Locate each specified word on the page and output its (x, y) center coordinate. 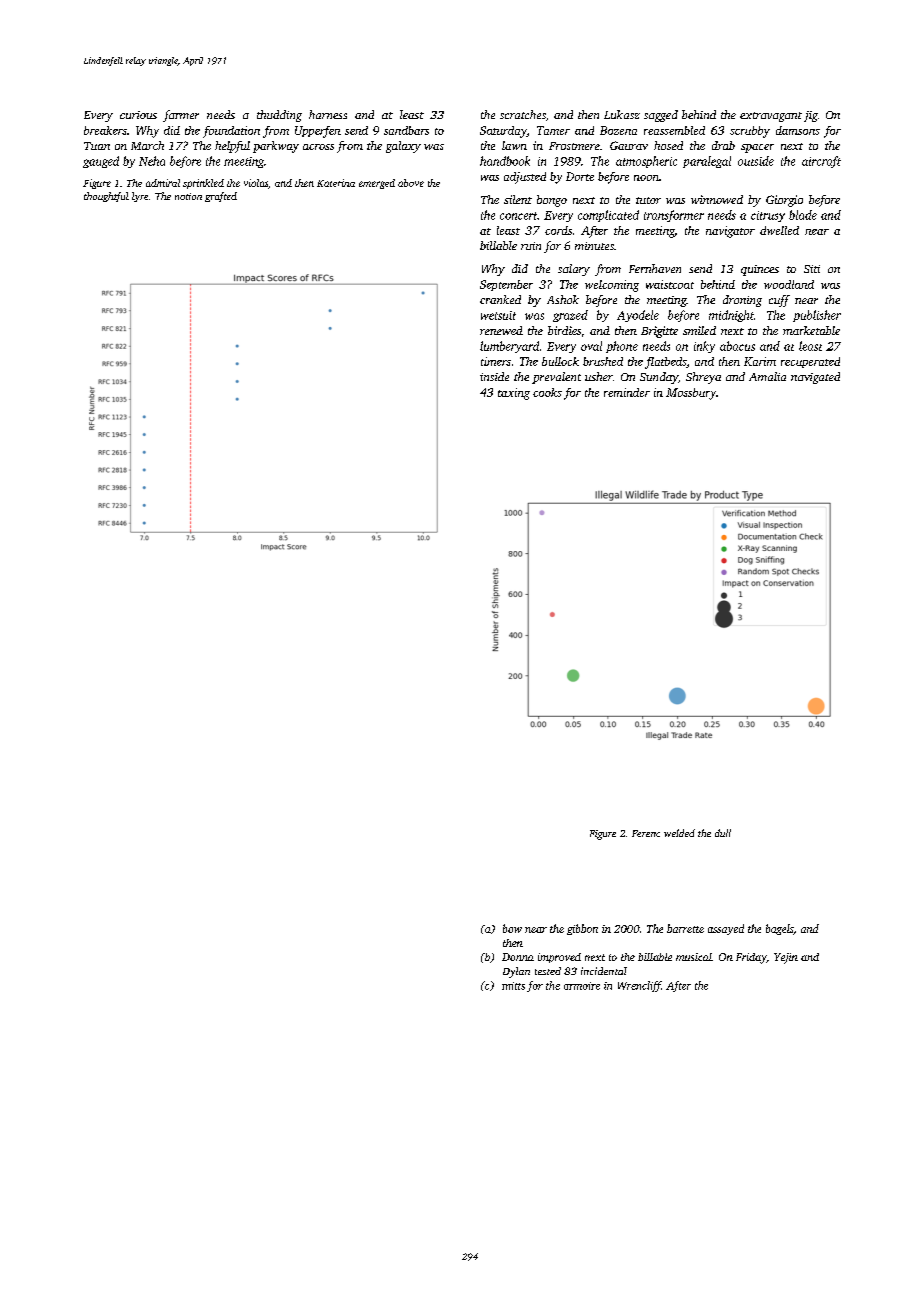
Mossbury (691, 394)
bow (512, 928)
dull (723, 833)
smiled (699, 330)
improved (559, 958)
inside (494, 376)
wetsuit (498, 315)
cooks (547, 392)
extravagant (771, 117)
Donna (518, 957)
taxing (514, 394)
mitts (513, 986)
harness (328, 114)
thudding (279, 116)
